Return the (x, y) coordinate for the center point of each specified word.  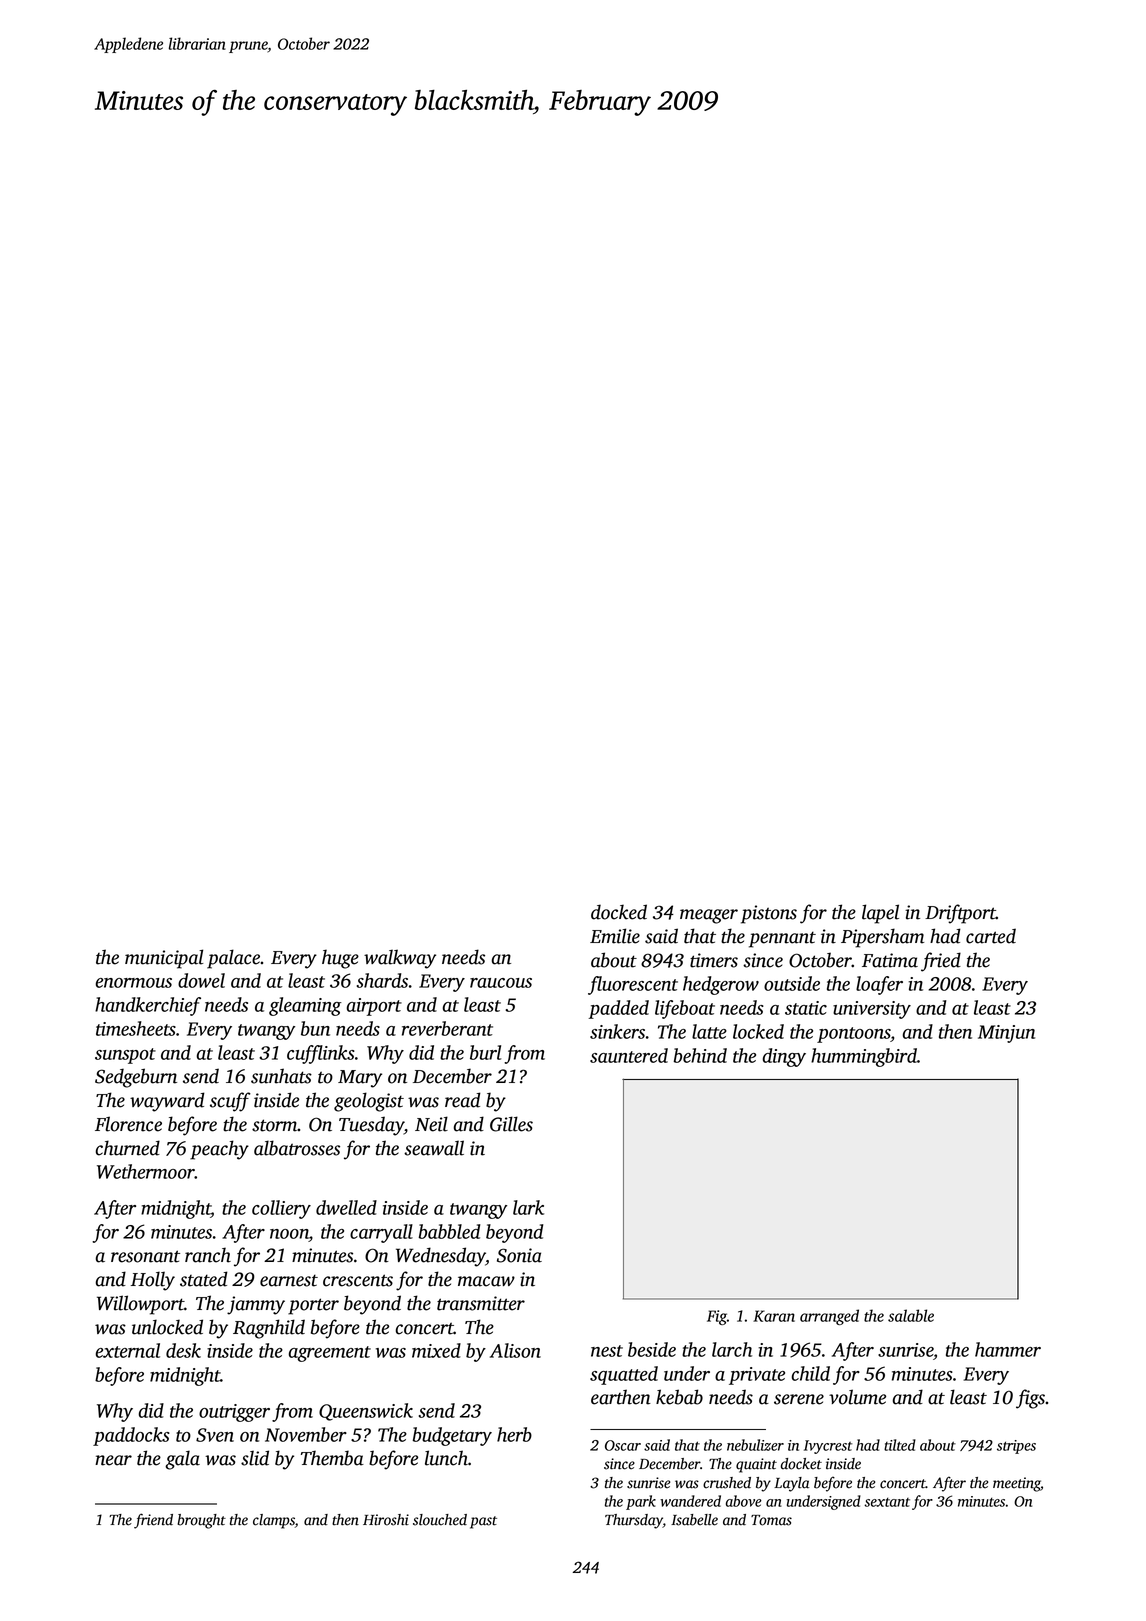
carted (991, 936)
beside (652, 1349)
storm (275, 1125)
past (483, 1522)
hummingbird (864, 1057)
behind (700, 1055)
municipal (164, 959)
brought (201, 1521)
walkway (400, 959)
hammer (1008, 1349)
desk (183, 1350)
